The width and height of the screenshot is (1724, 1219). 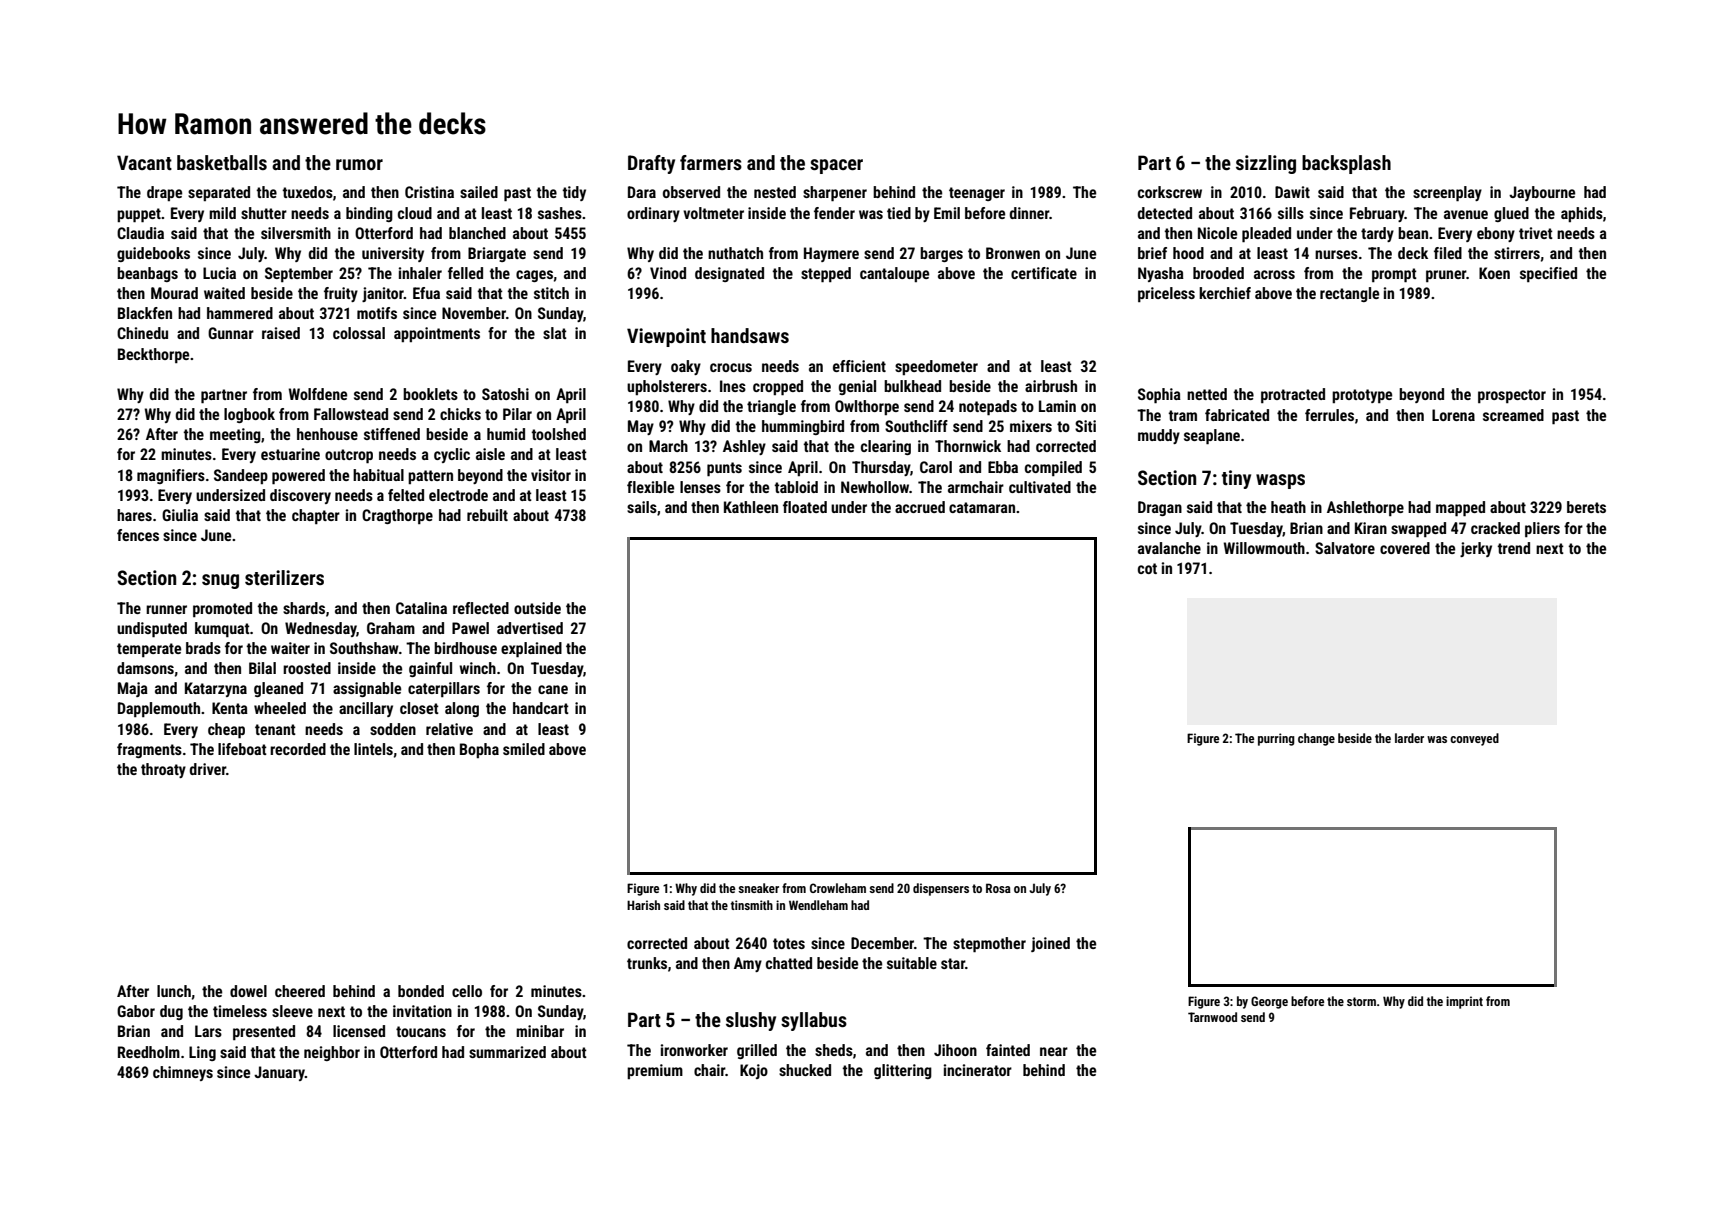 I want to click on imprint, so click(x=1464, y=1002).
